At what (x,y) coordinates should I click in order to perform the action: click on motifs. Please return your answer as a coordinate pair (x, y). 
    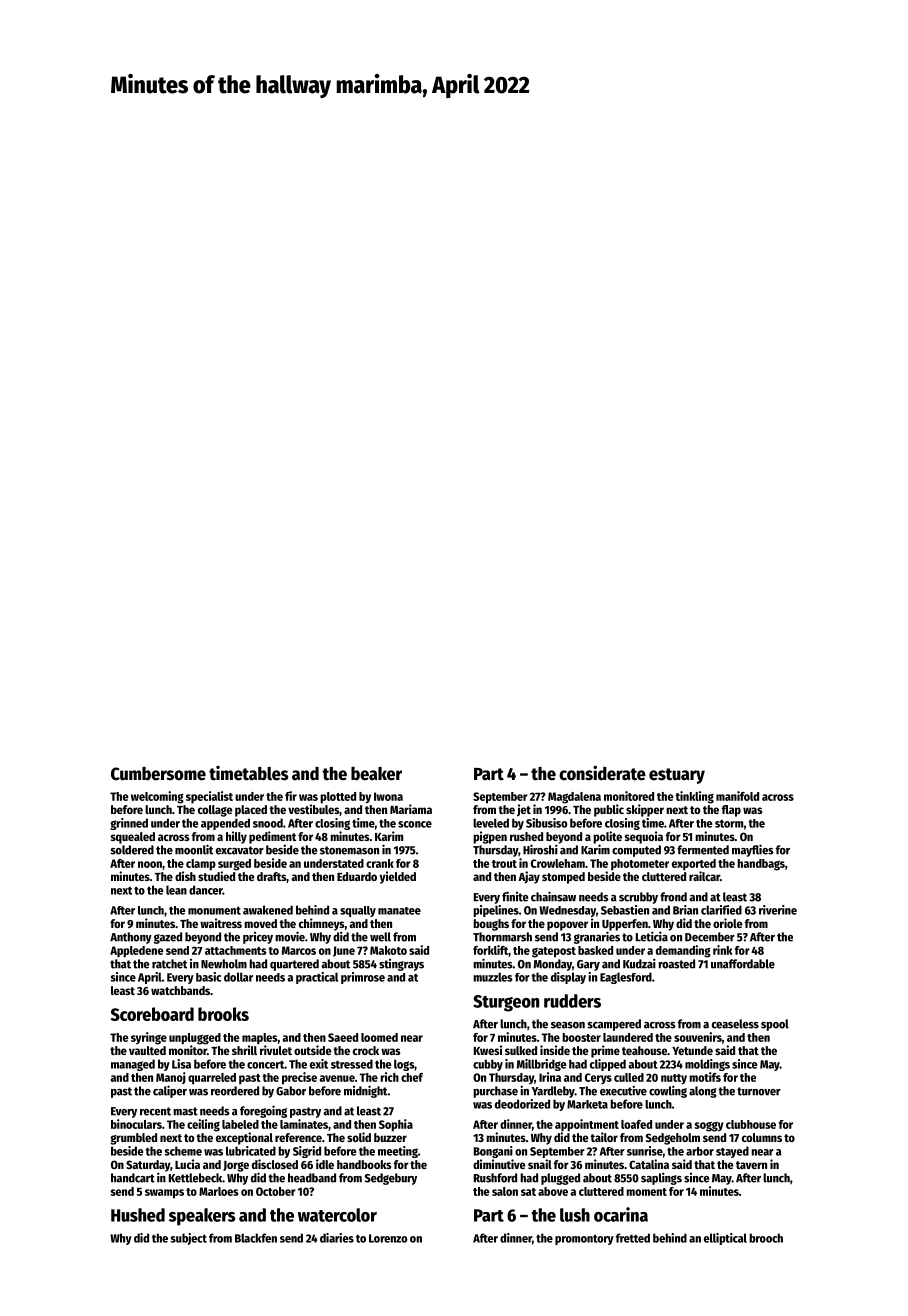
    Looking at the image, I should click on (705, 1077).
